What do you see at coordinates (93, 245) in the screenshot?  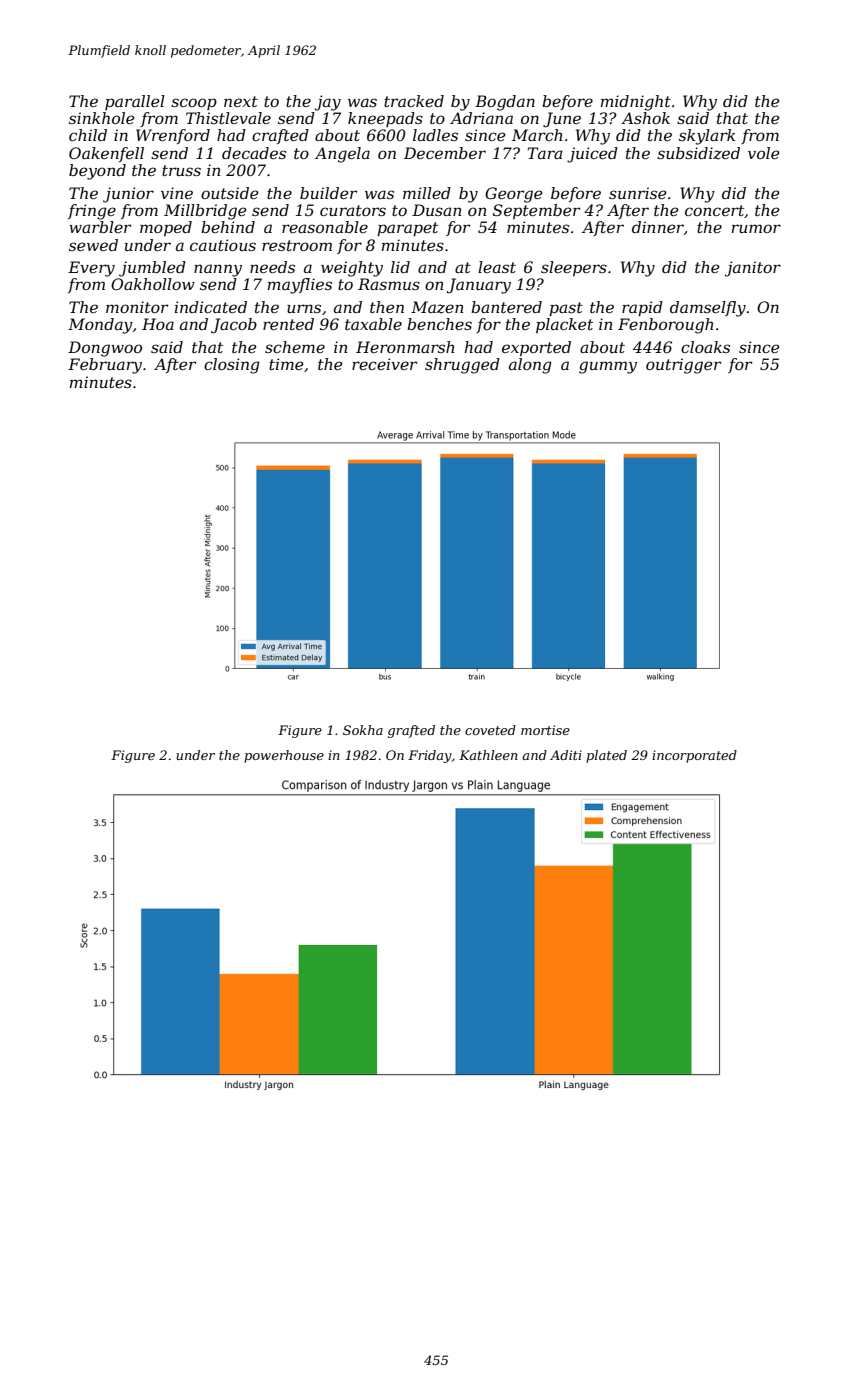 I see `sewed` at bounding box center [93, 245].
